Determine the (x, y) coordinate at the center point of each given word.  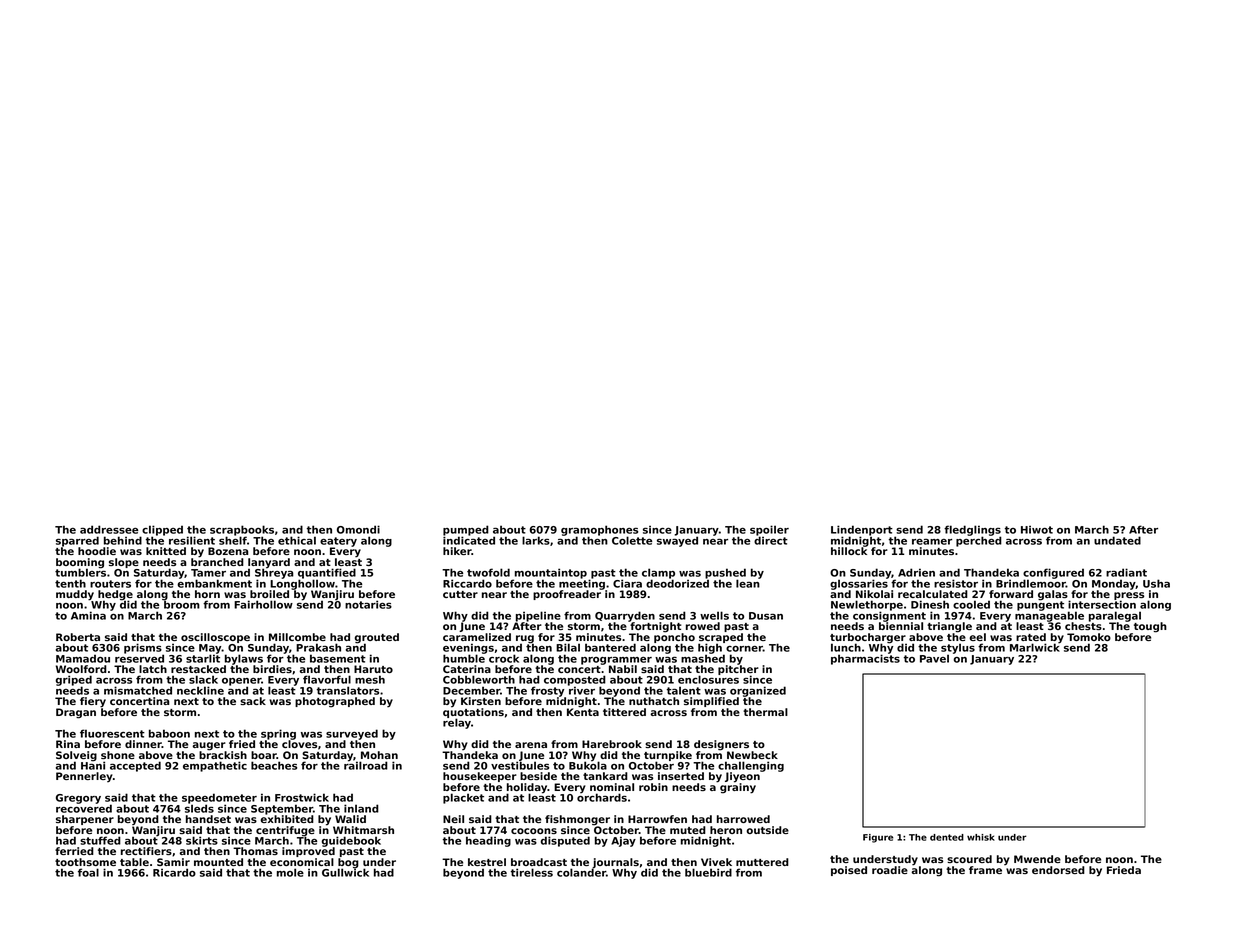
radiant (1126, 572)
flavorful (327, 679)
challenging (751, 766)
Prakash (318, 647)
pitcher (738, 670)
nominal (612, 787)
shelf (233, 540)
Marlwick (1035, 647)
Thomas (255, 851)
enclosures (708, 680)
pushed (725, 573)
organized (758, 691)
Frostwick (302, 797)
